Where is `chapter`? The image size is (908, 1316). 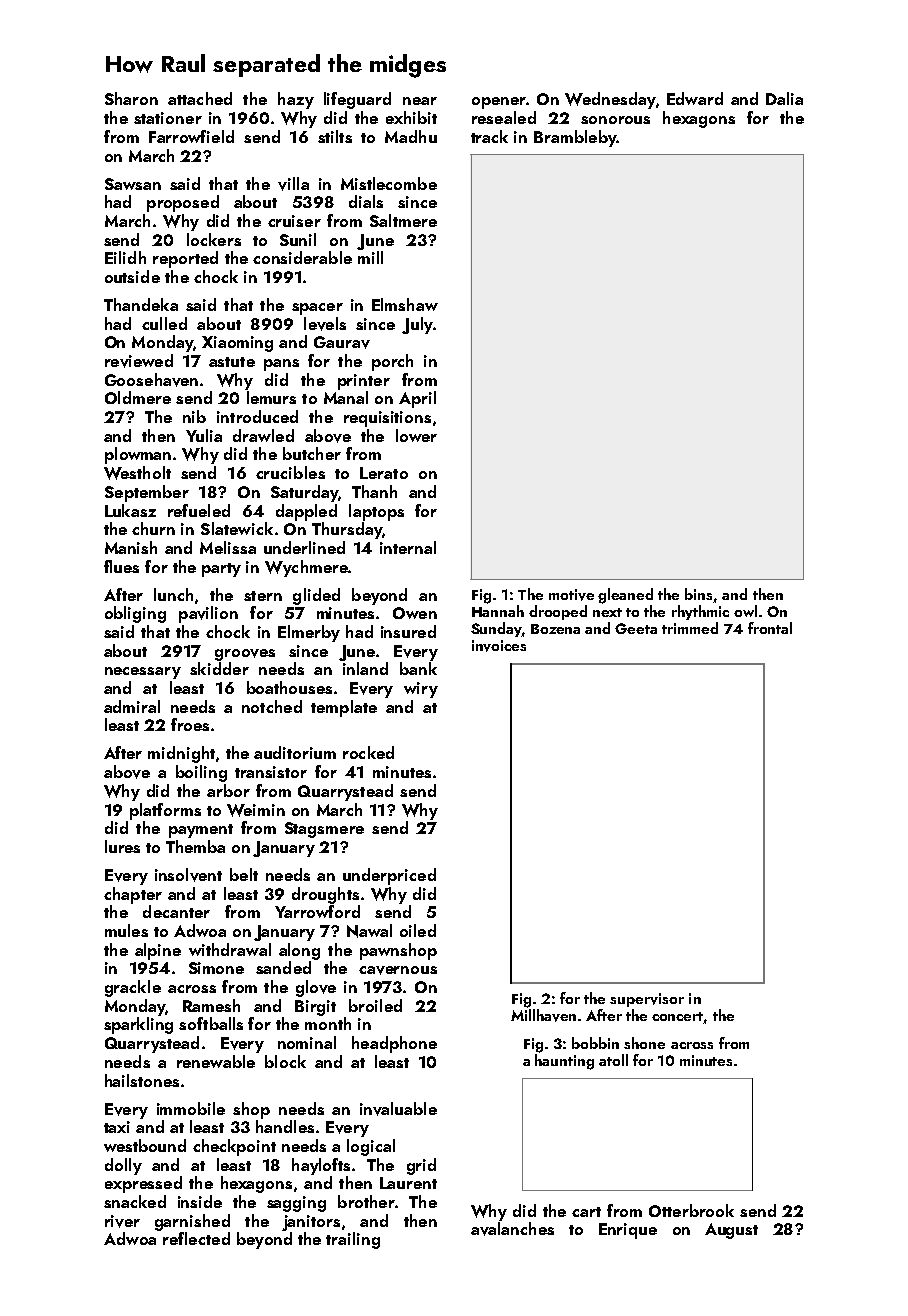 chapter is located at coordinates (133, 895).
